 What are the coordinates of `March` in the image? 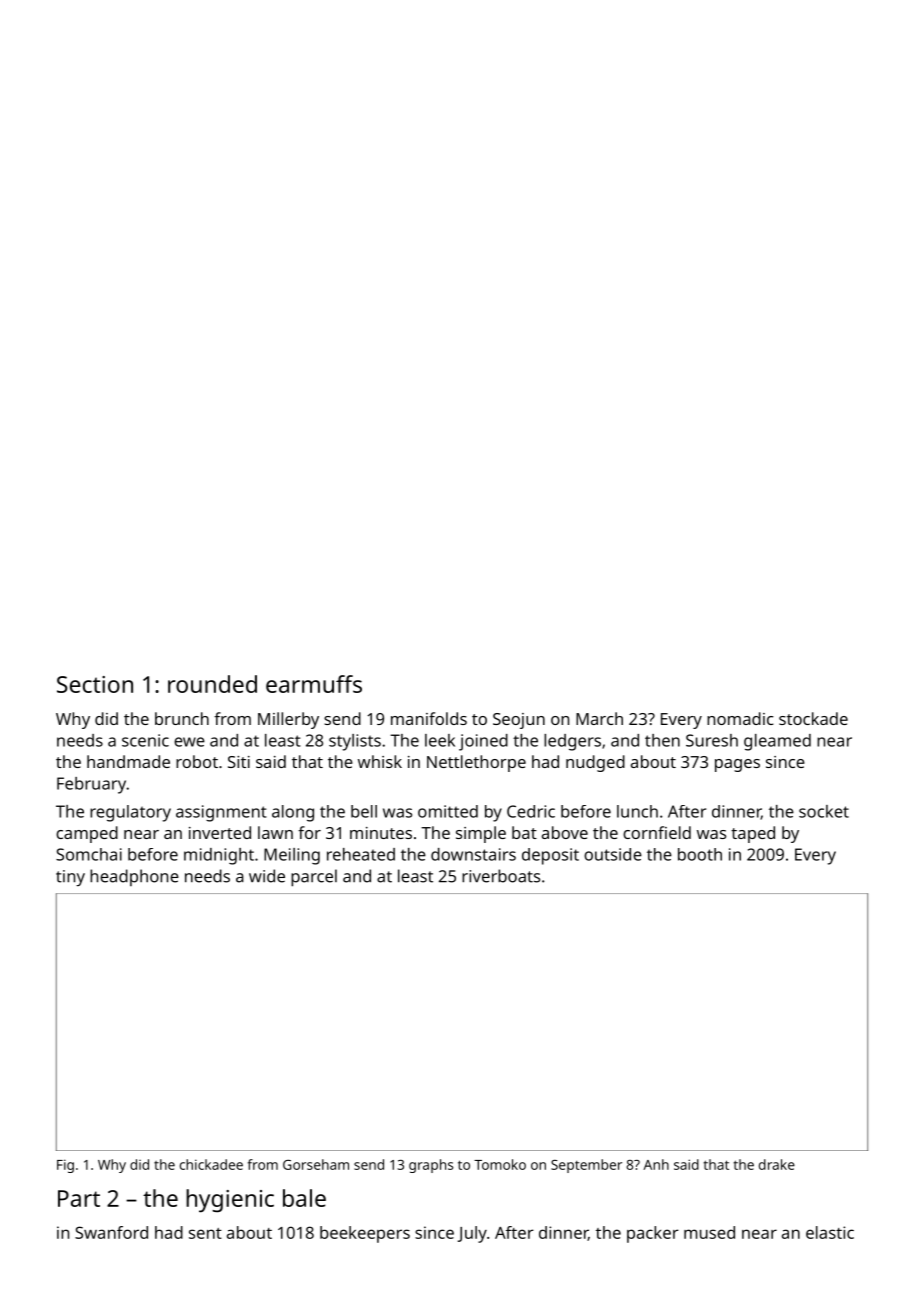 It's located at (599, 718).
